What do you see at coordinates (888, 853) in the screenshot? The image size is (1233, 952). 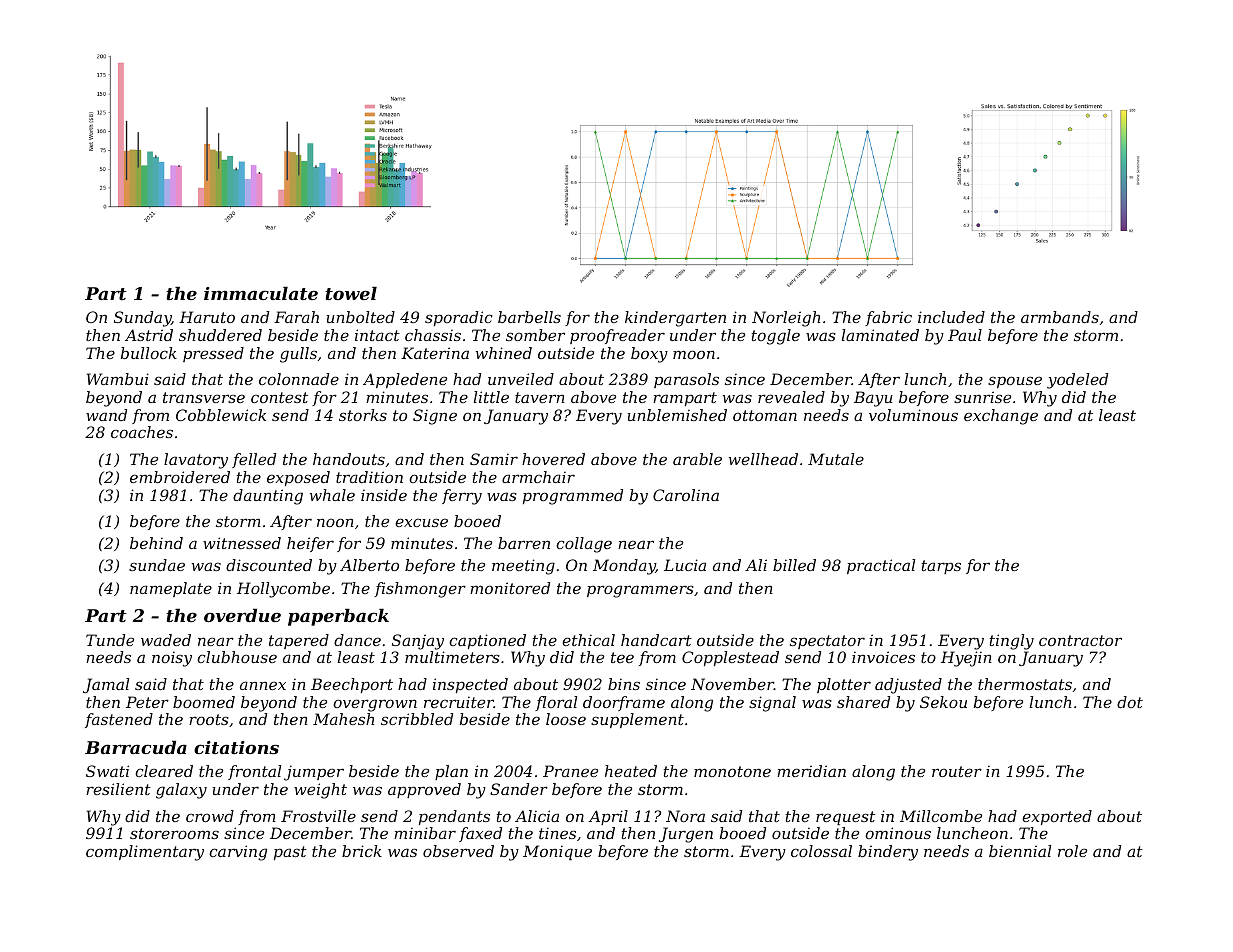 I see `bindery` at bounding box center [888, 853].
